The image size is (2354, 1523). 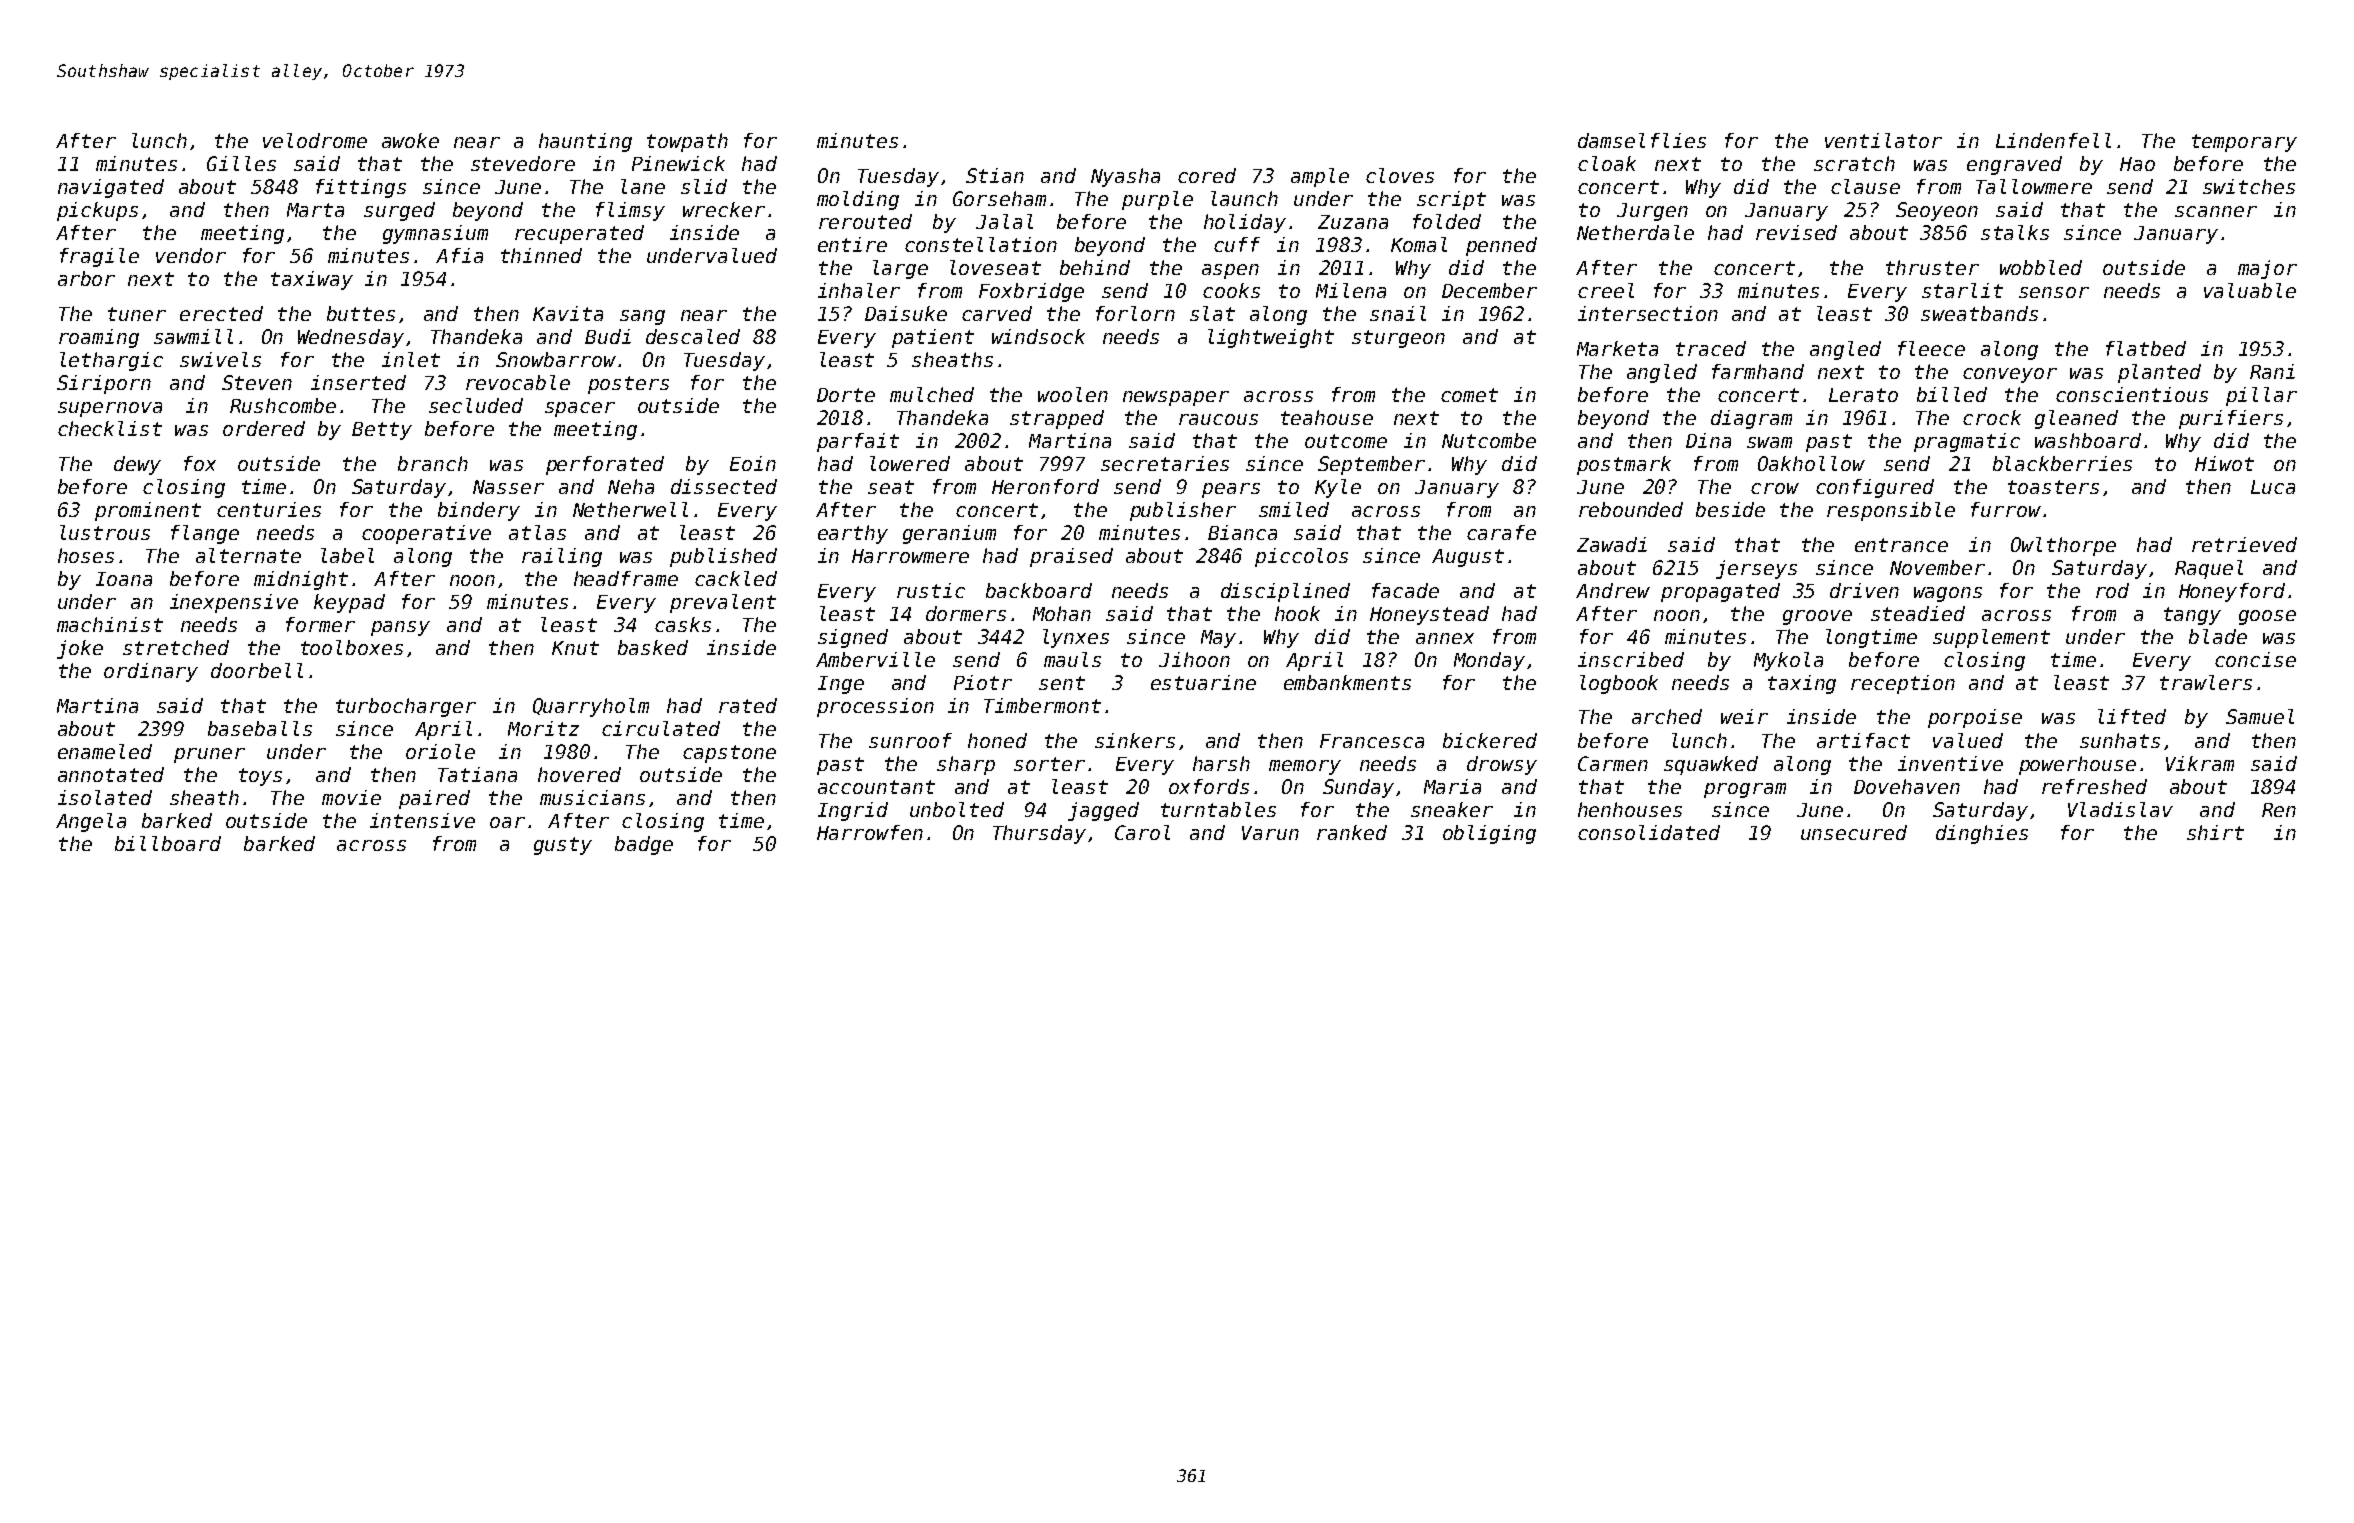 What do you see at coordinates (1073, 394) in the screenshot?
I see `woolen` at bounding box center [1073, 394].
